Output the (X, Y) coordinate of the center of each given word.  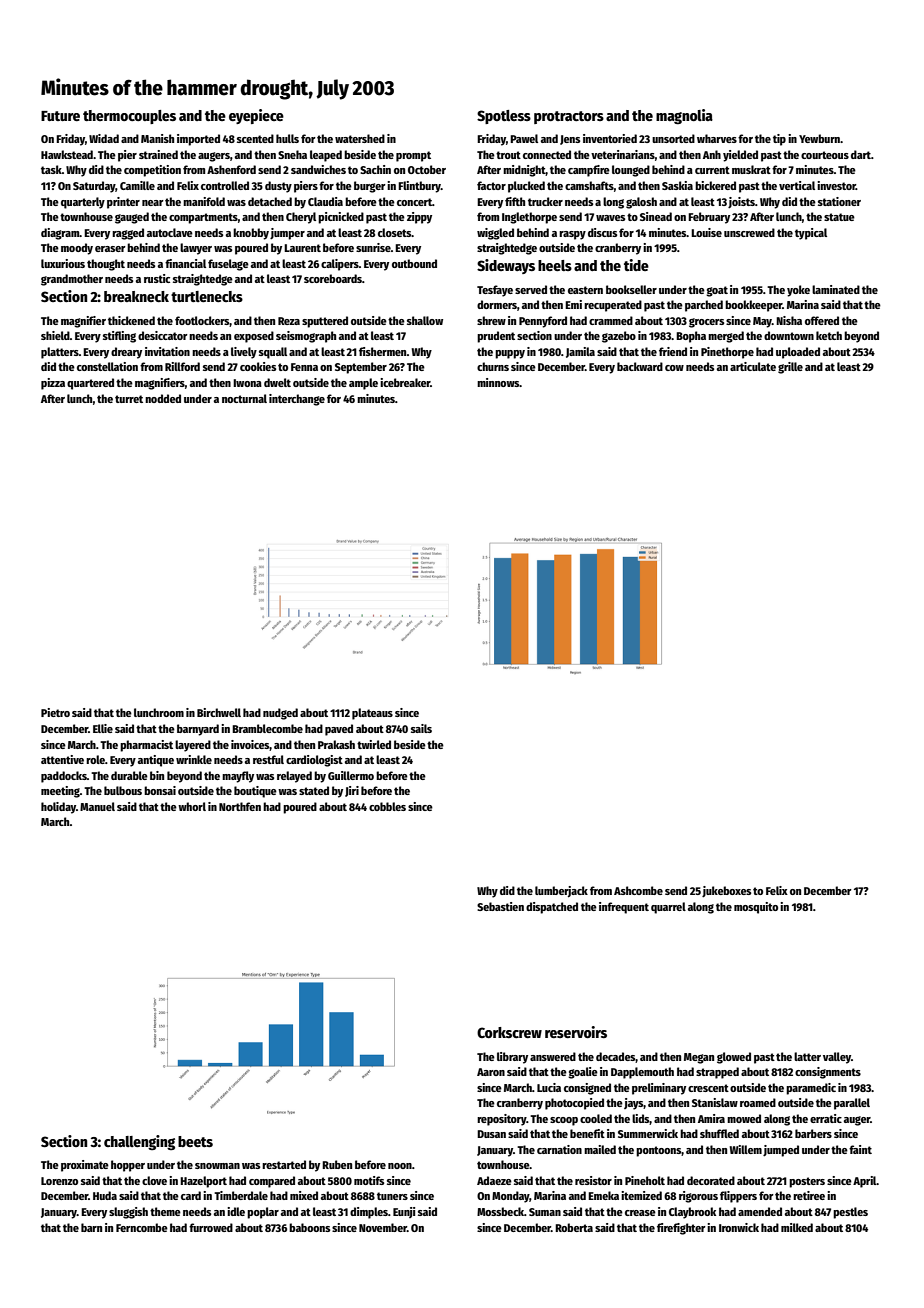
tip (779, 140)
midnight (524, 171)
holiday (58, 808)
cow (674, 368)
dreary (126, 353)
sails (421, 728)
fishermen (383, 351)
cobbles (387, 806)
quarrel (668, 908)
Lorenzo (59, 1181)
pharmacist (146, 746)
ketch (829, 335)
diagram (60, 234)
